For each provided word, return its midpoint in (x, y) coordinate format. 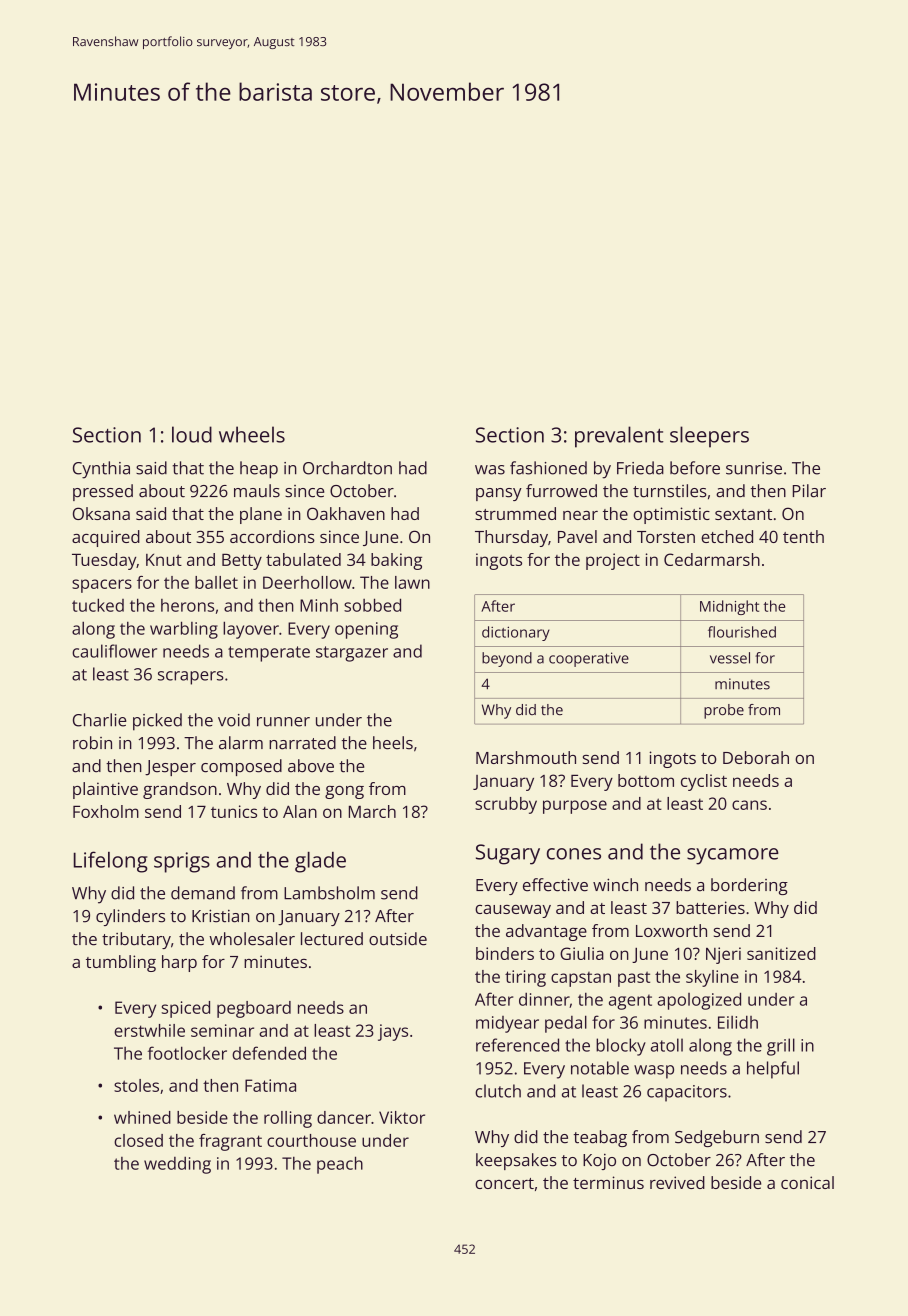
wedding (177, 1165)
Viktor (402, 1117)
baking (396, 561)
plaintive (105, 790)
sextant (743, 514)
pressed (103, 492)
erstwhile (149, 1030)
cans (749, 805)
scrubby (506, 805)
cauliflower (114, 651)
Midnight (729, 607)
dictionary (516, 633)
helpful (773, 1070)
